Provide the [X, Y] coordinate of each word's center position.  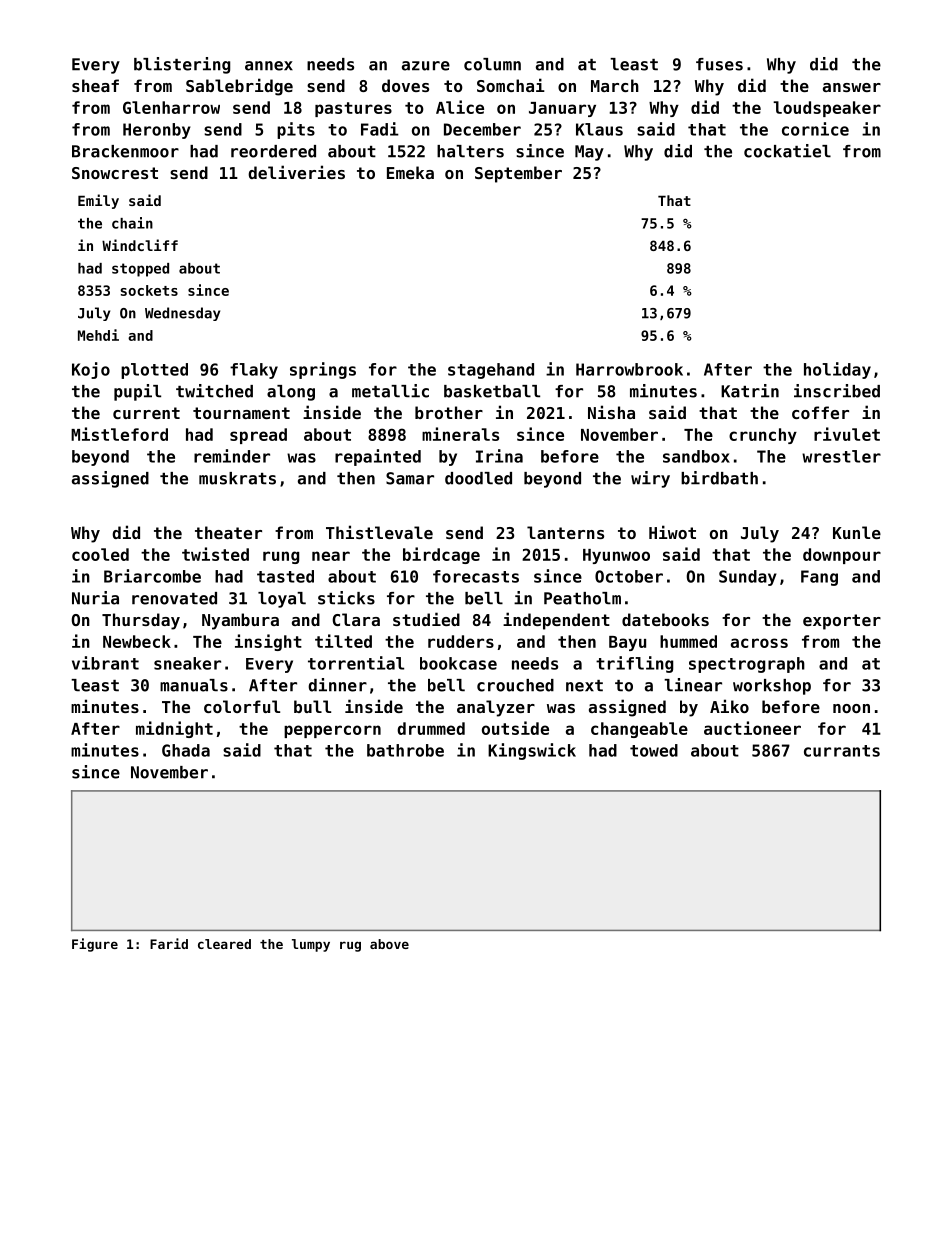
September [518, 174]
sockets [149, 290]
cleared [224, 944]
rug [350, 946]
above [389, 944]
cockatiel [787, 151]
